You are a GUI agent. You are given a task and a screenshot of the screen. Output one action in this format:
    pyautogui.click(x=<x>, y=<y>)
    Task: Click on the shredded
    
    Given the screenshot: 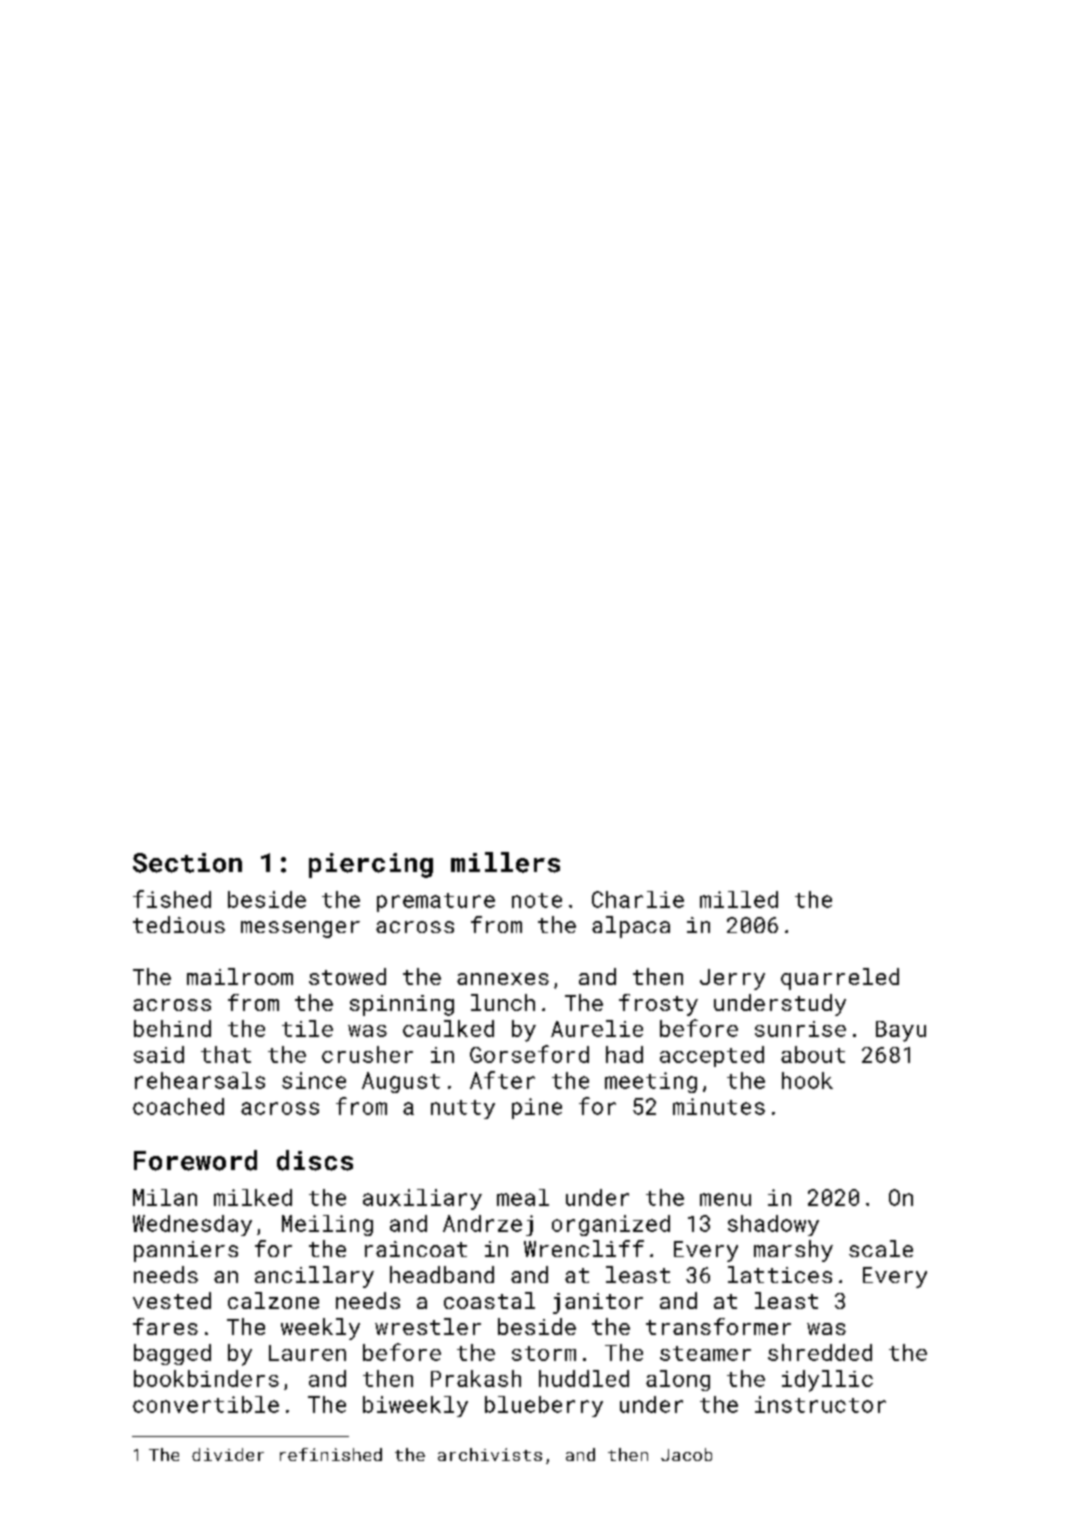 What is the action you would take?
    pyautogui.click(x=820, y=1352)
